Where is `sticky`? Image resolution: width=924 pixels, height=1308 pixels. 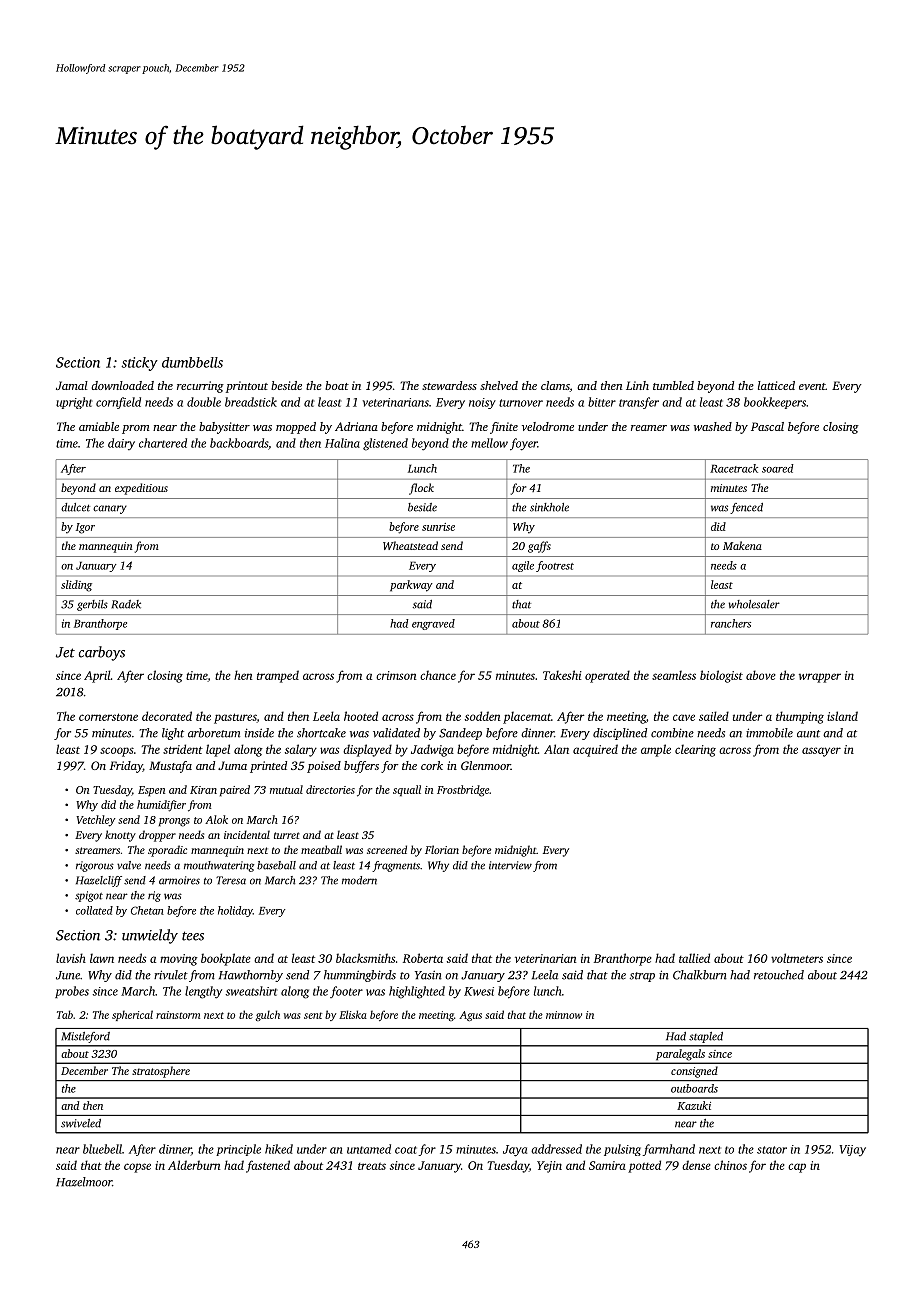
sticky is located at coordinates (139, 364).
